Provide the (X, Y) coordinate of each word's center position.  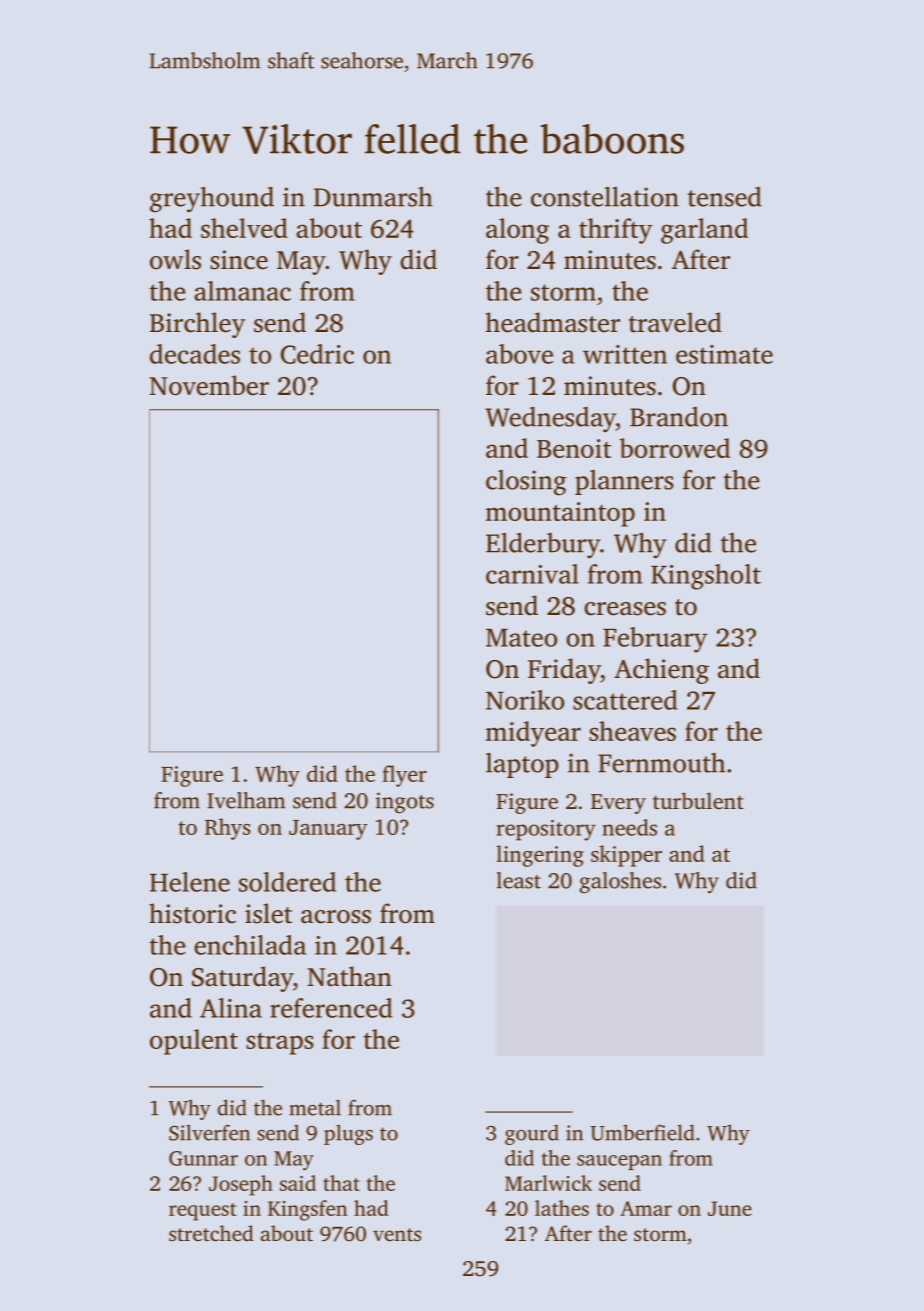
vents (397, 1234)
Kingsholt (706, 577)
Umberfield (642, 1132)
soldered (287, 882)
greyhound (212, 200)
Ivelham (246, 800)
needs (629, 827)
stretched (211, 1233)
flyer (404, 776)
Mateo (521, 638)
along (517, 231)
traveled (675, 322)
